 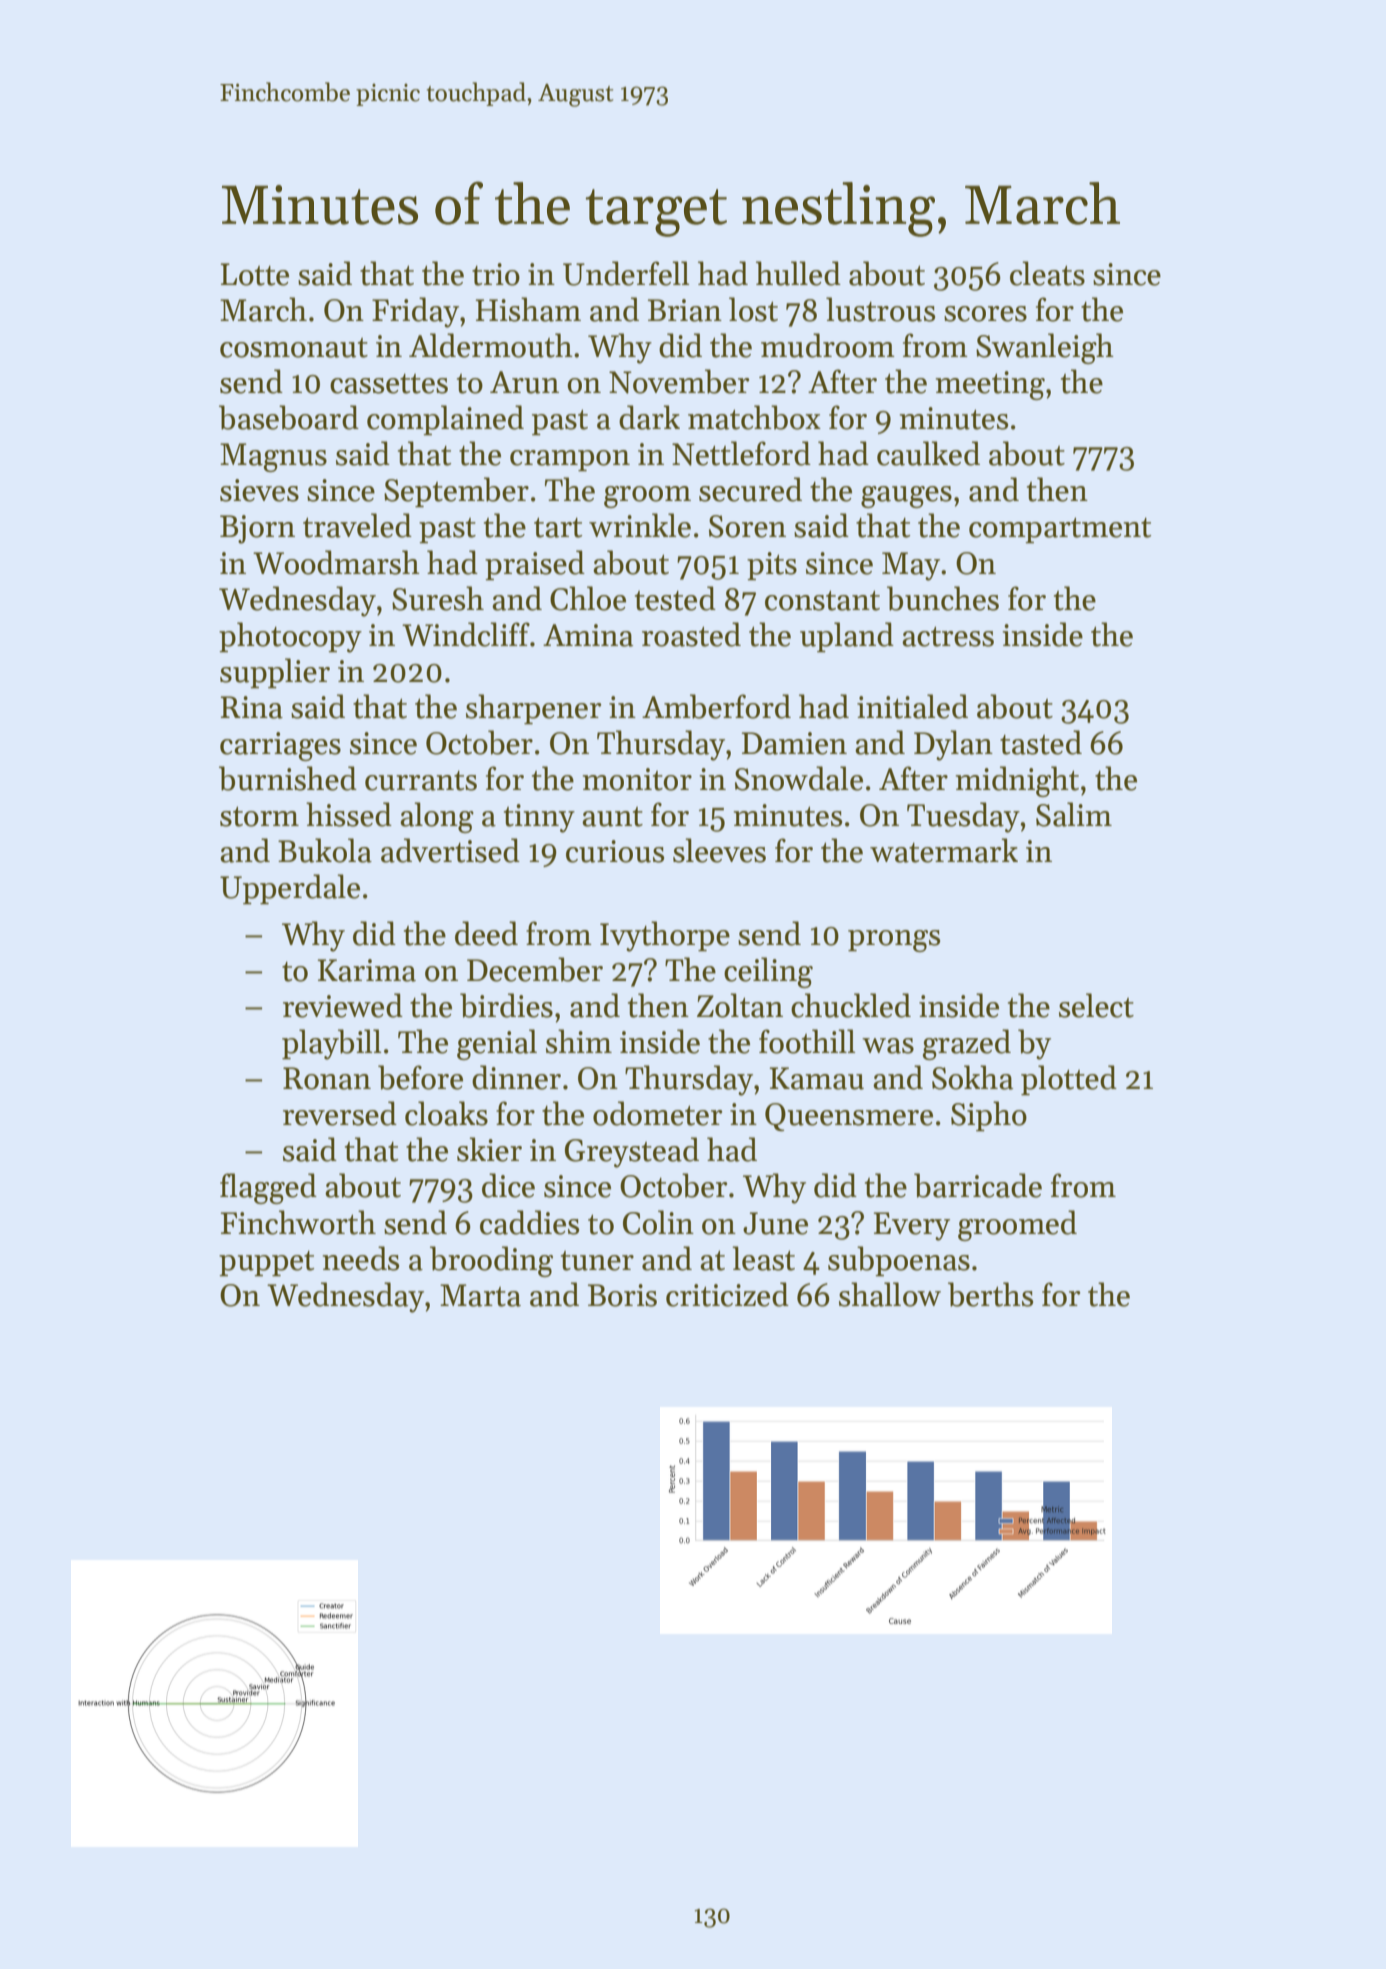 I want to click on Salim, so click(x=1074, y=814).
